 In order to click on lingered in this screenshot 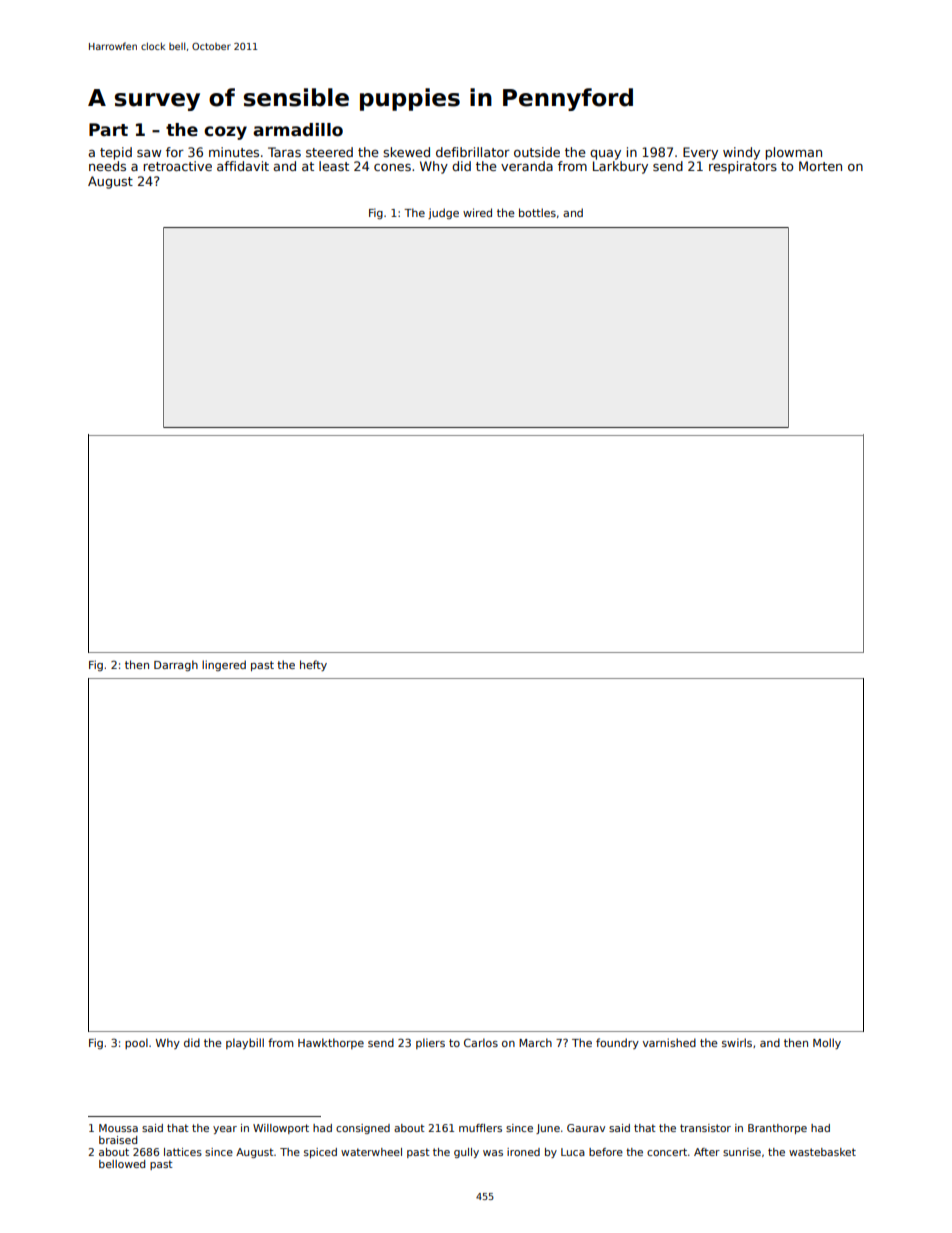, I will do `click(224, 665)`.
